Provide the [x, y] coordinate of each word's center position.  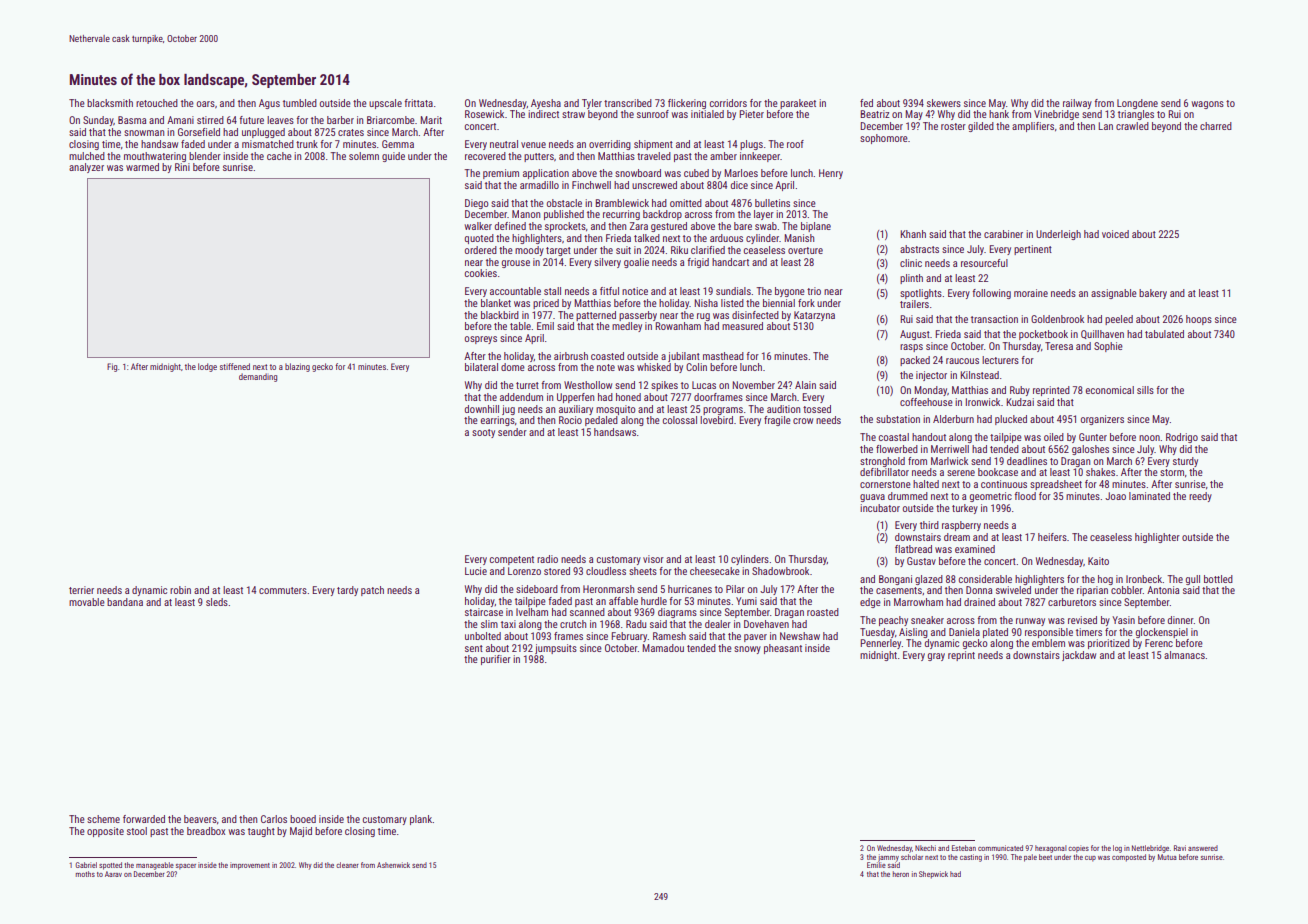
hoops [1199, 320]
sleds [217, 602]
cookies [480, 273]
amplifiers [1033, 127]
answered [1203, 848]
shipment [653, 145]
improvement [250, 866]
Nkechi [925, 848]
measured [742, 326]
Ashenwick [393, 865]
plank [421, 820]
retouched [157, 103]
